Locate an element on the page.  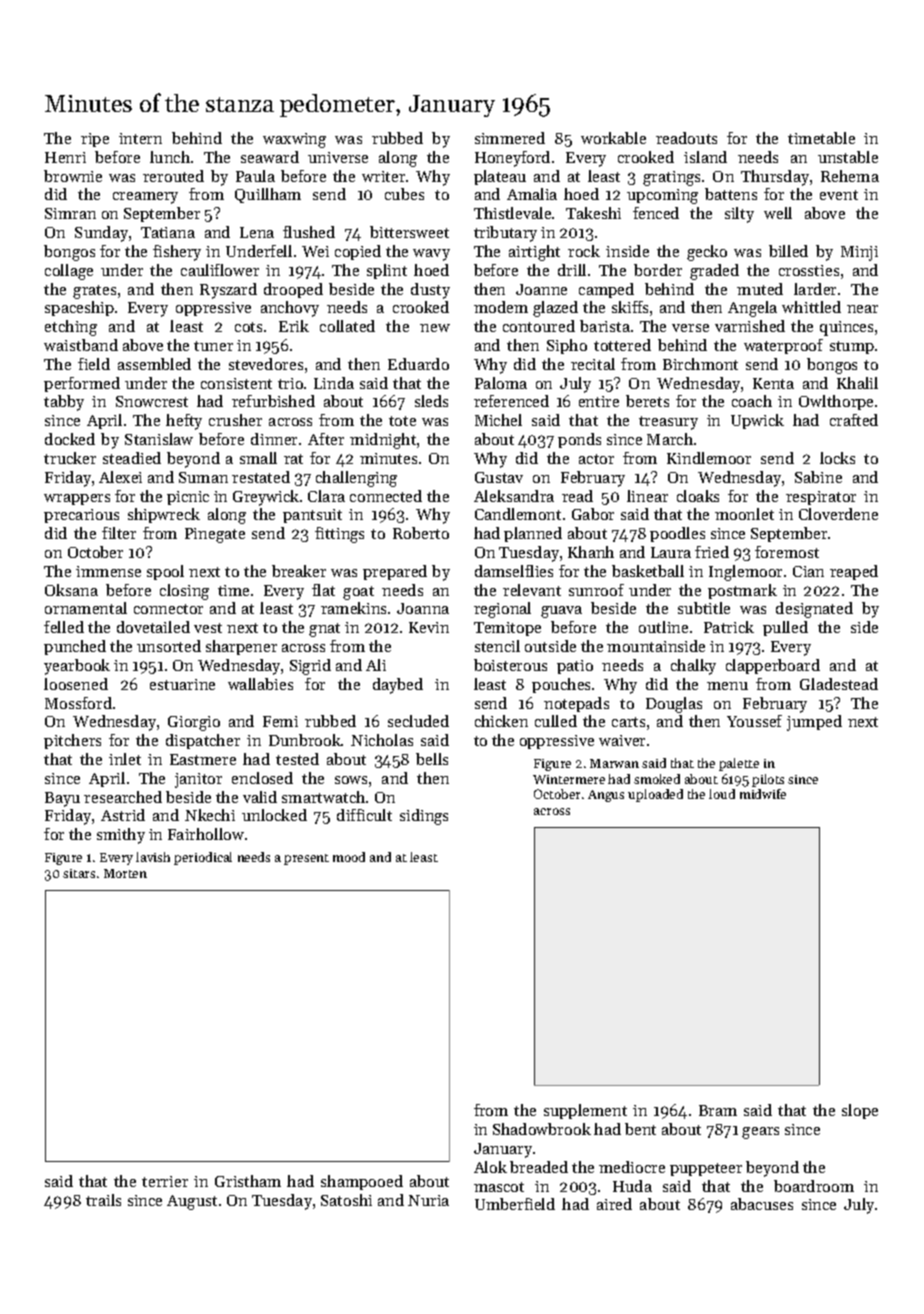
workable is located at coordinates (613, 138).
